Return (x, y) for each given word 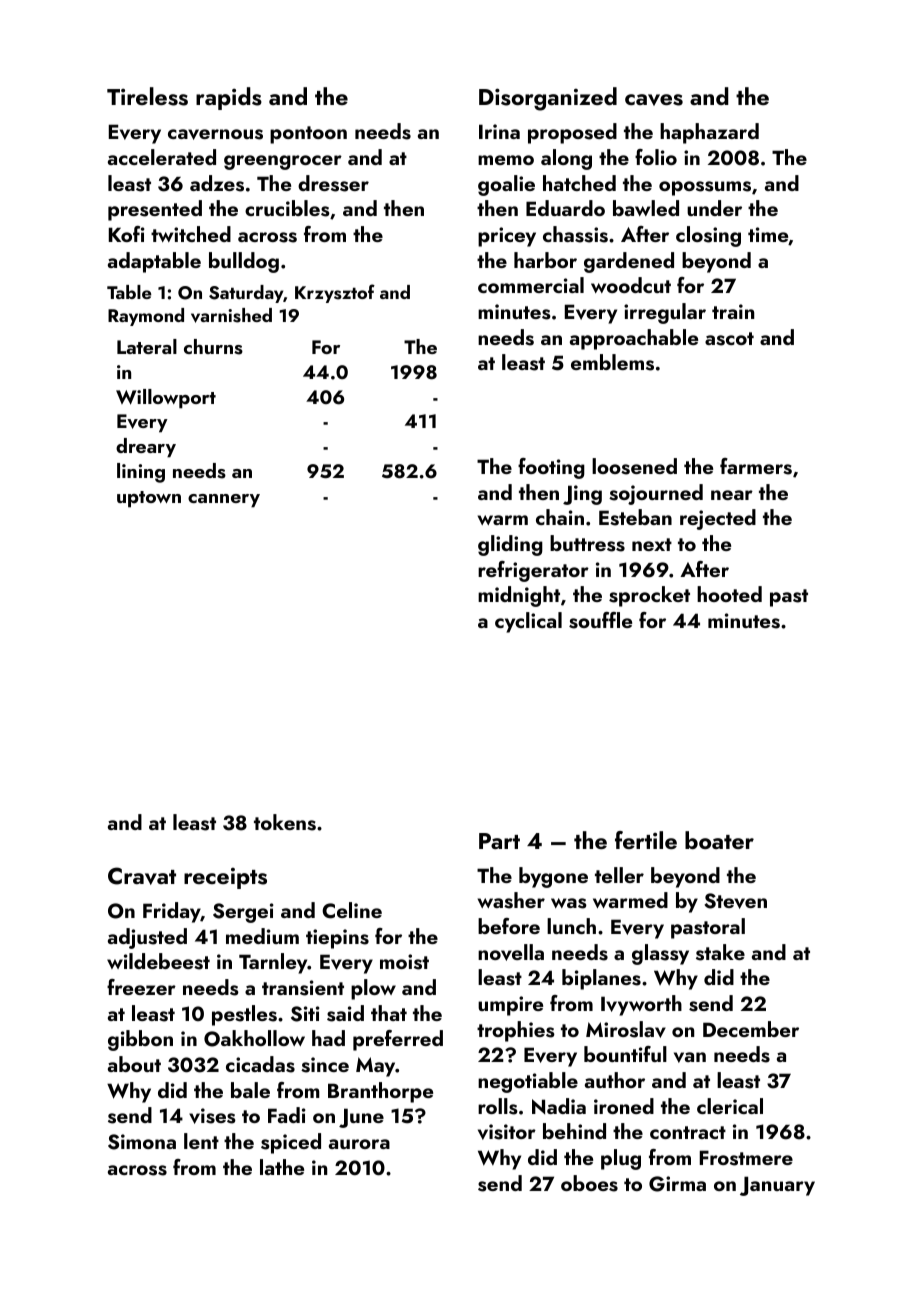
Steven (735, 901)
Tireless (147, 96)
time (768, 234)
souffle (600, 620)
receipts (225, 878)
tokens (285, 822)
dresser (333, 183)
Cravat (142, 876)
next (652, 544)
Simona (142, 1142)
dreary (146, 448)
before (509, 926)
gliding (510, 545)
